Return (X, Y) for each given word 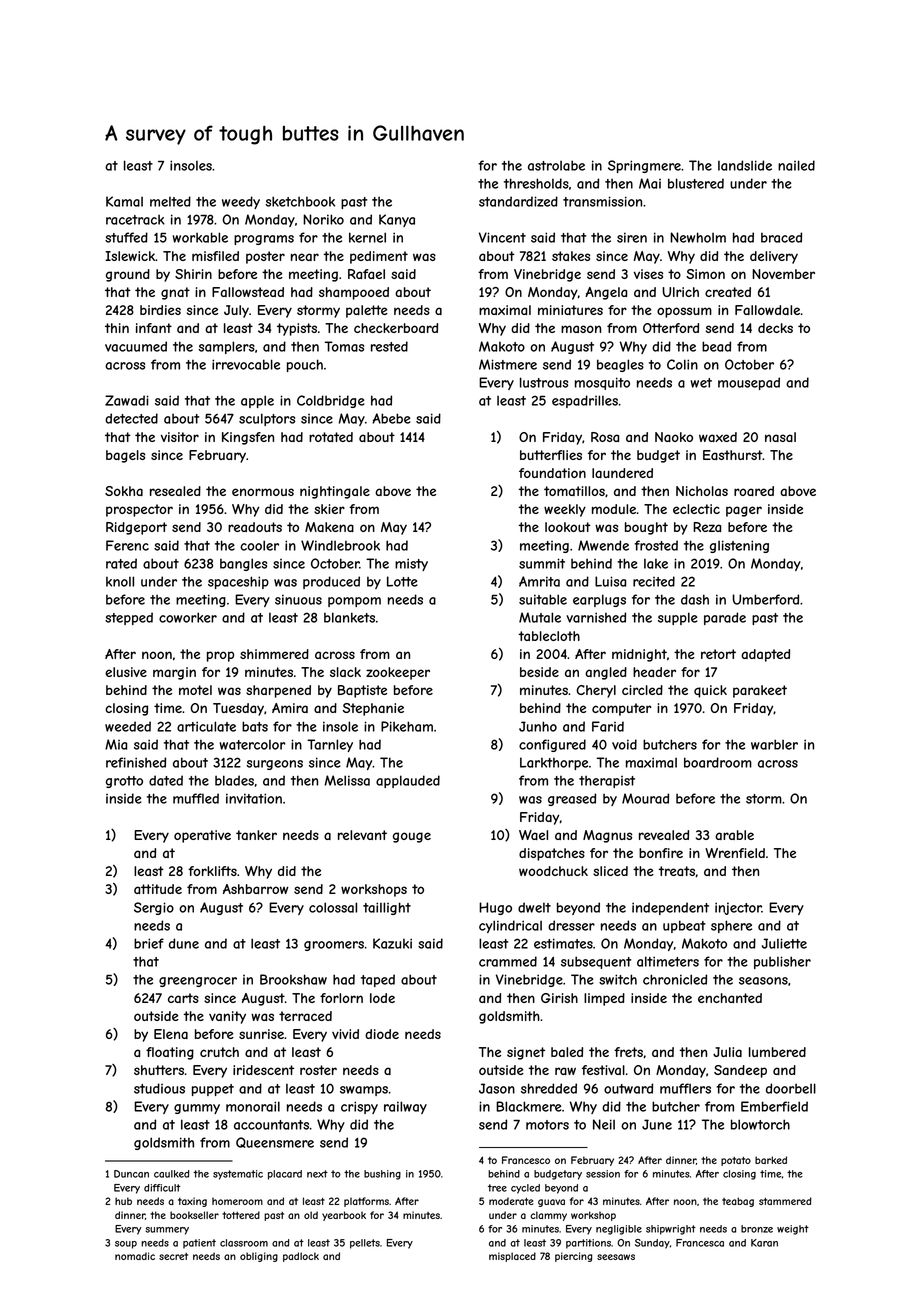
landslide (745, 165)
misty (411, 564)
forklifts (212, 871)
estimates (563, 943)
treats (677, 871)
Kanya (397, 220)
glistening (739, 546)
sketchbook (300, 201)
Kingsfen (248, 438)
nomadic (135, 1256)
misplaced (512, 1257)
